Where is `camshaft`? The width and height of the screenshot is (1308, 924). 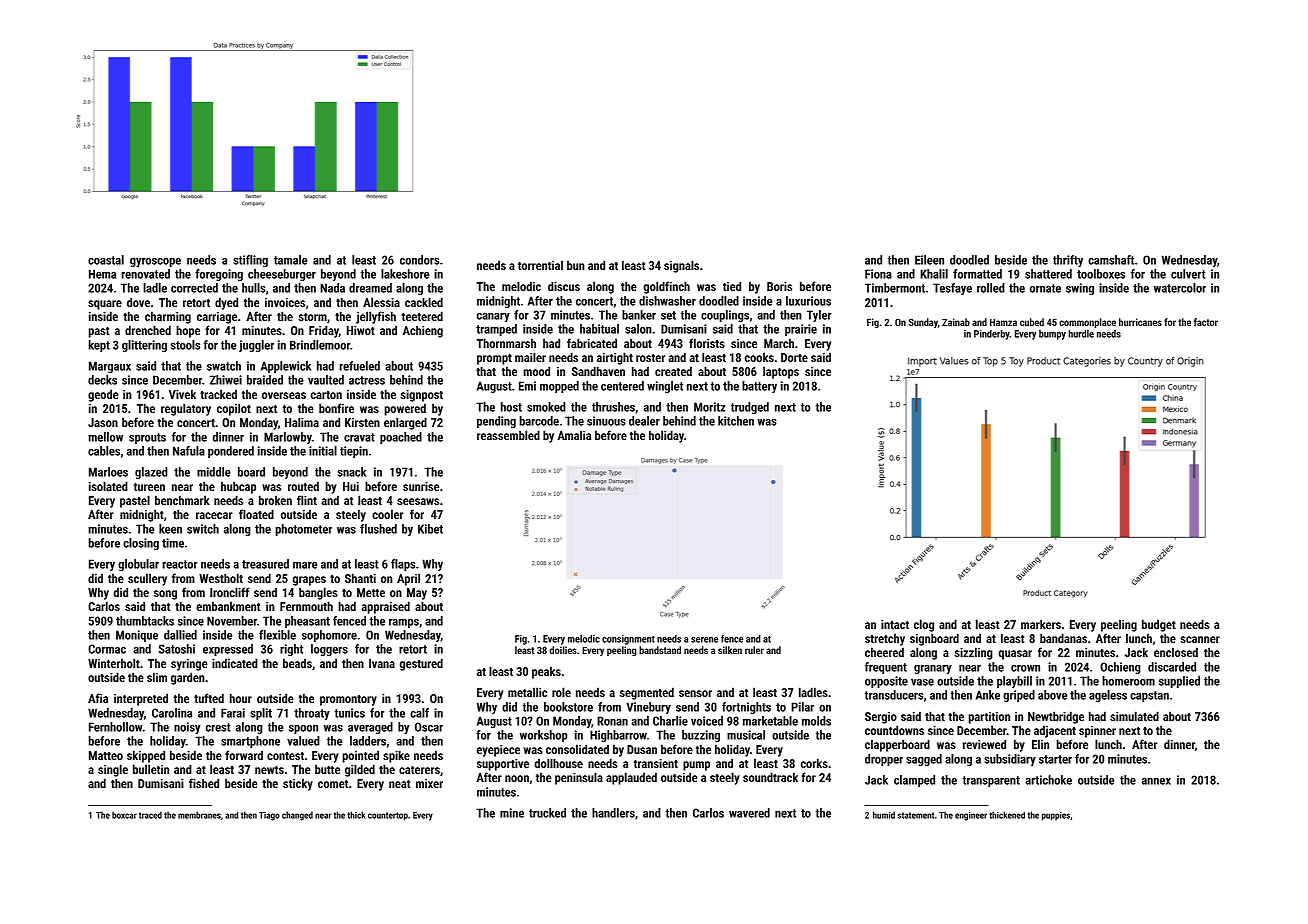 camshaft is located at coordinates (1111, 260).
